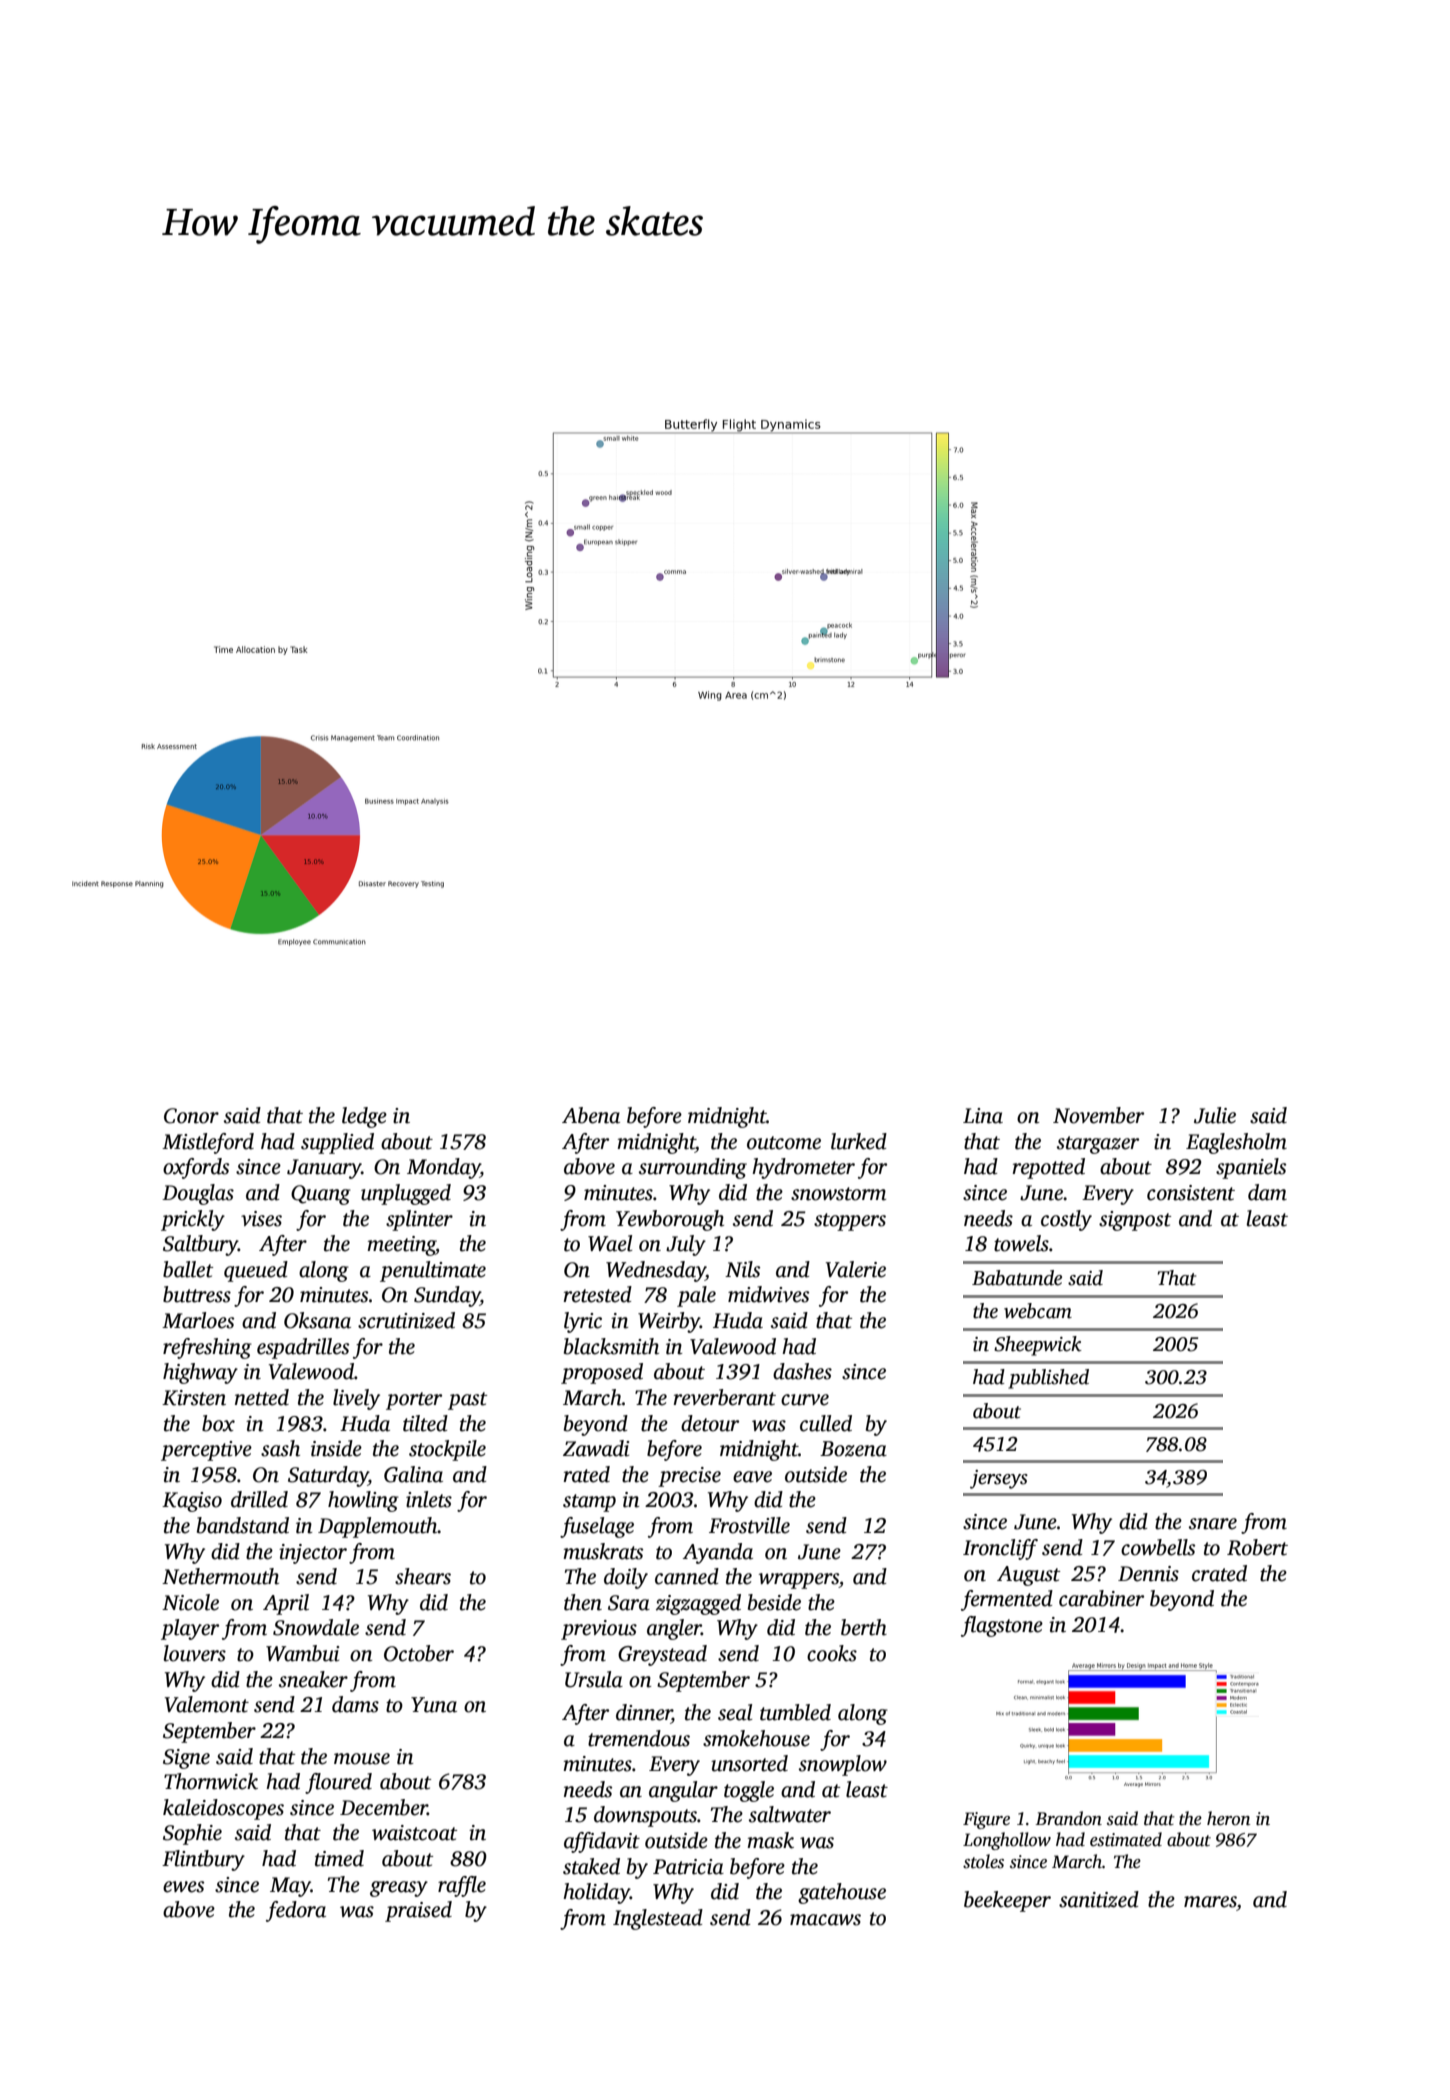  Describe the element at coordinates (1048, 1379) in the page. I see `published` at that location.
